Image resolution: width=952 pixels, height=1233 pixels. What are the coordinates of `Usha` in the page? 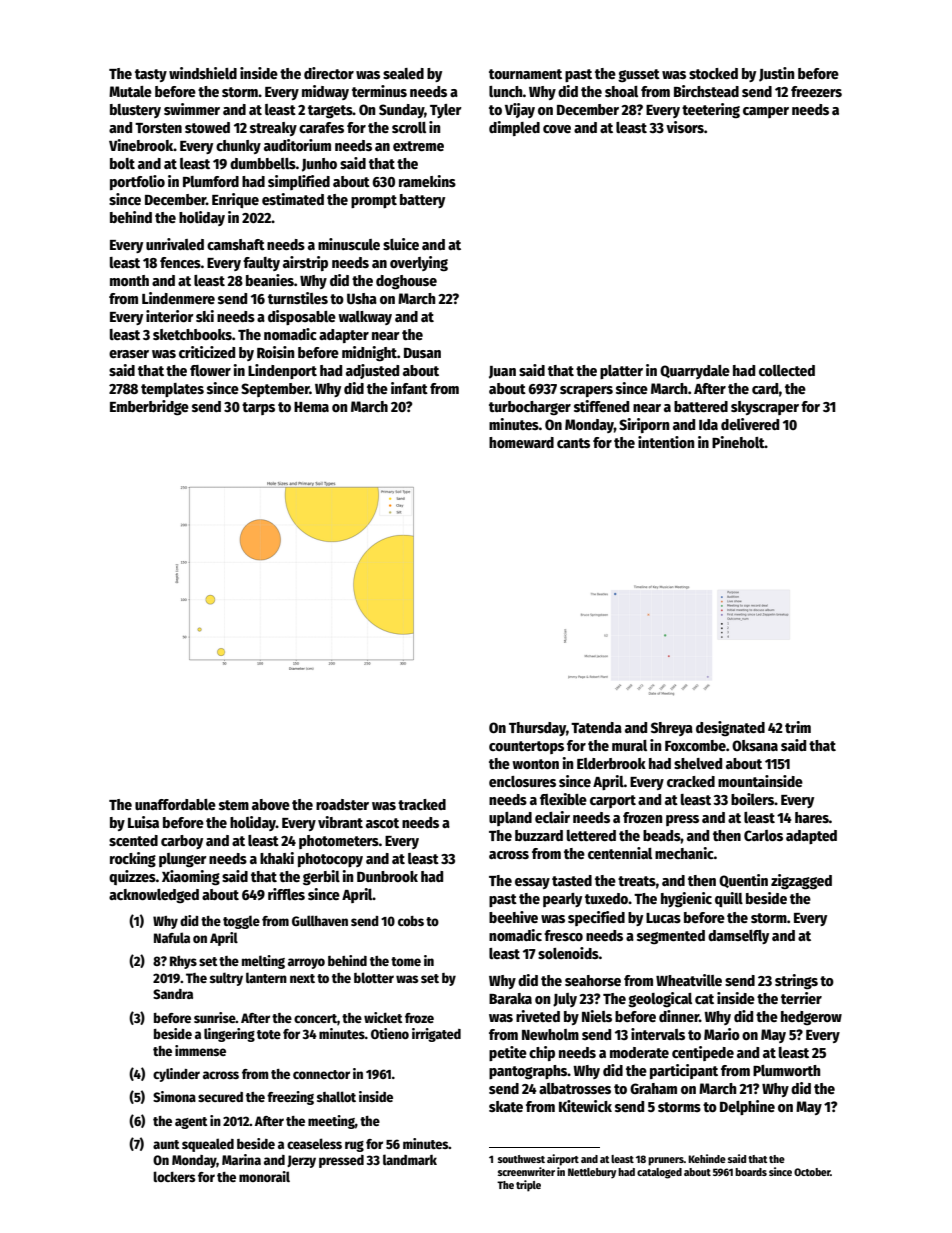 It's located at (362, 298).
